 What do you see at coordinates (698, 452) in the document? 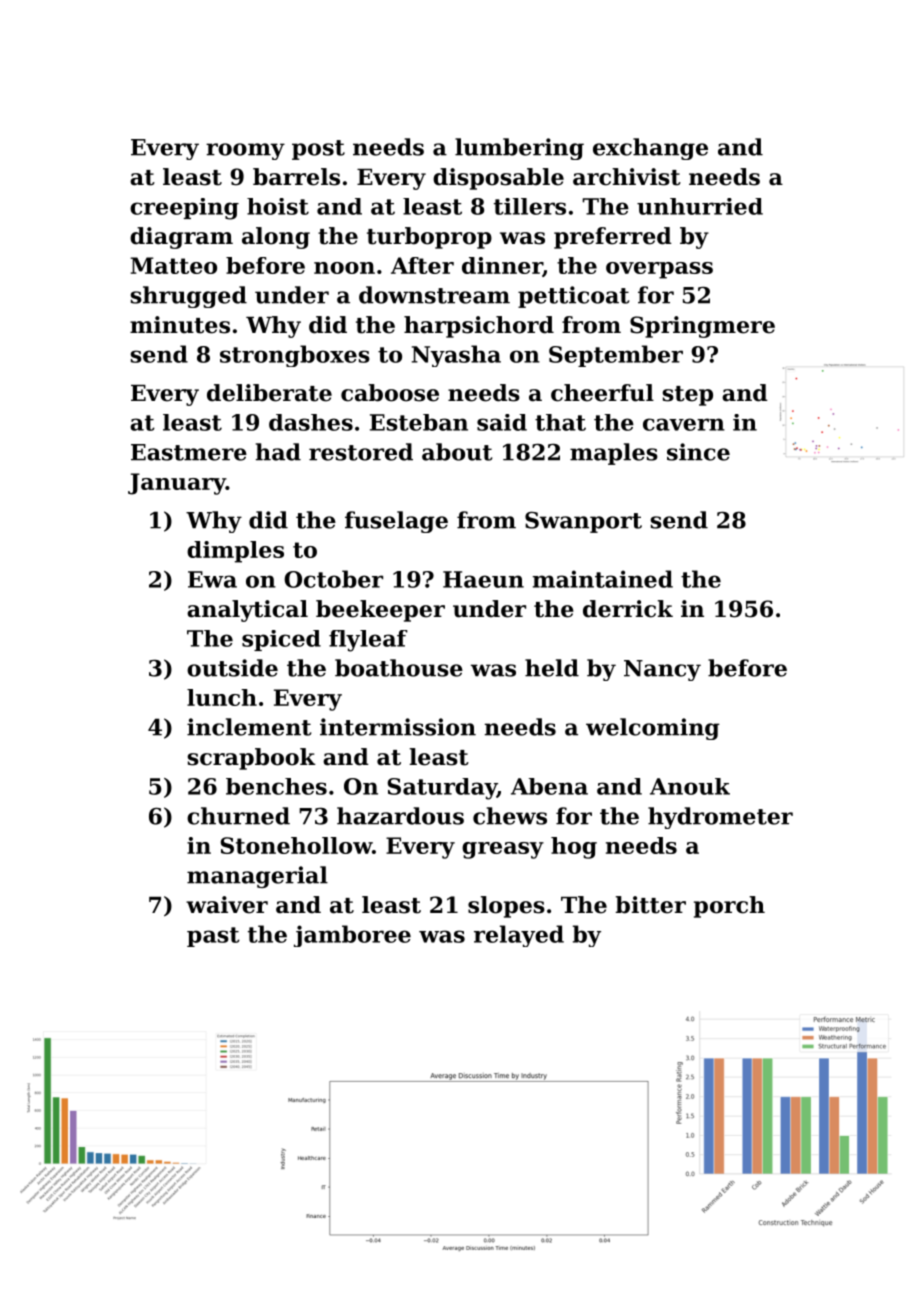
I see `since` at bounding box center [698, 452].
